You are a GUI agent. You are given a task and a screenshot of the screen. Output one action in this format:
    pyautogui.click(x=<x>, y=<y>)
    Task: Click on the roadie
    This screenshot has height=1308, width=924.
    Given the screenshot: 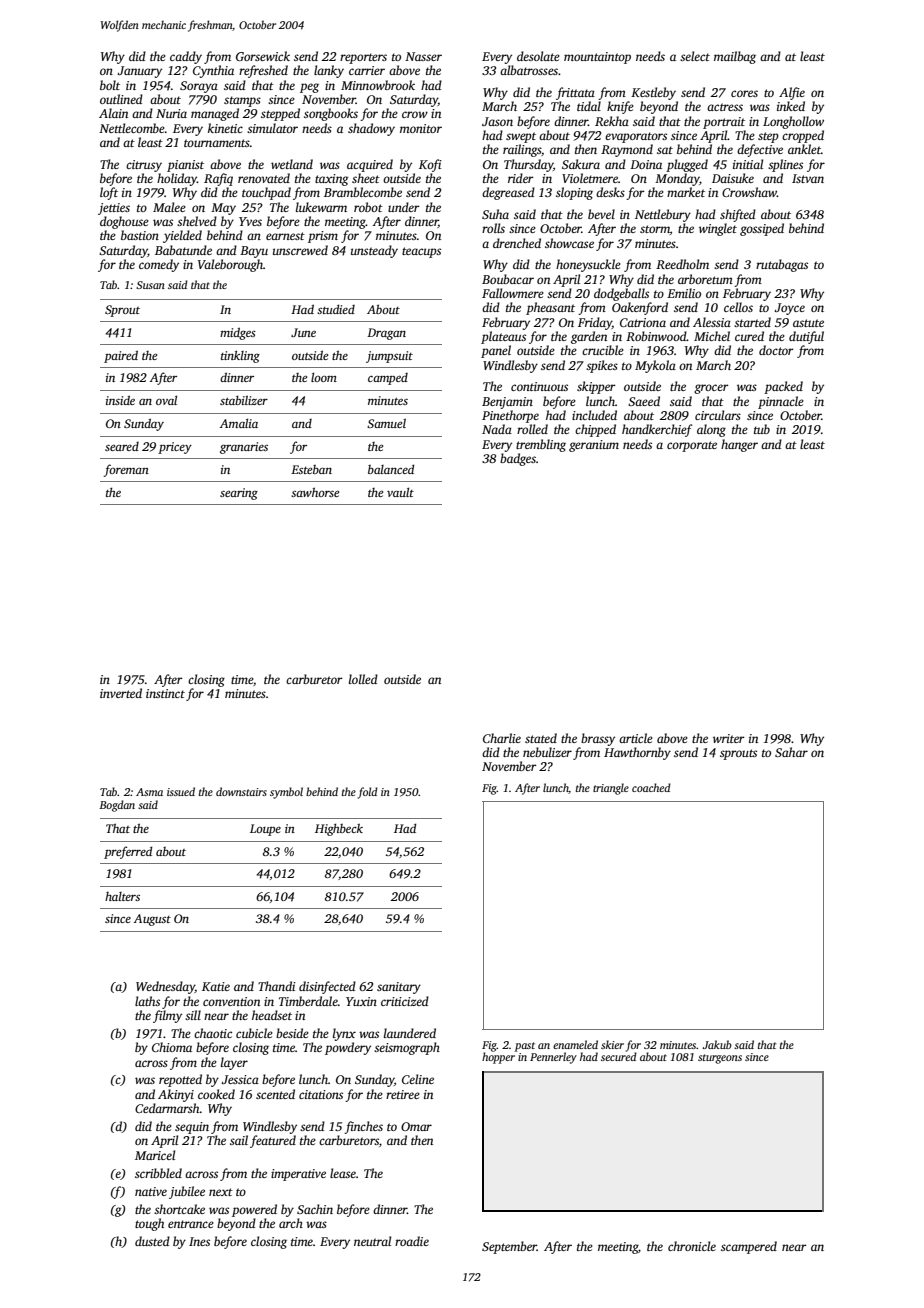 What is the action you would take?
    pyautogui.click(x=412, y=1241)
